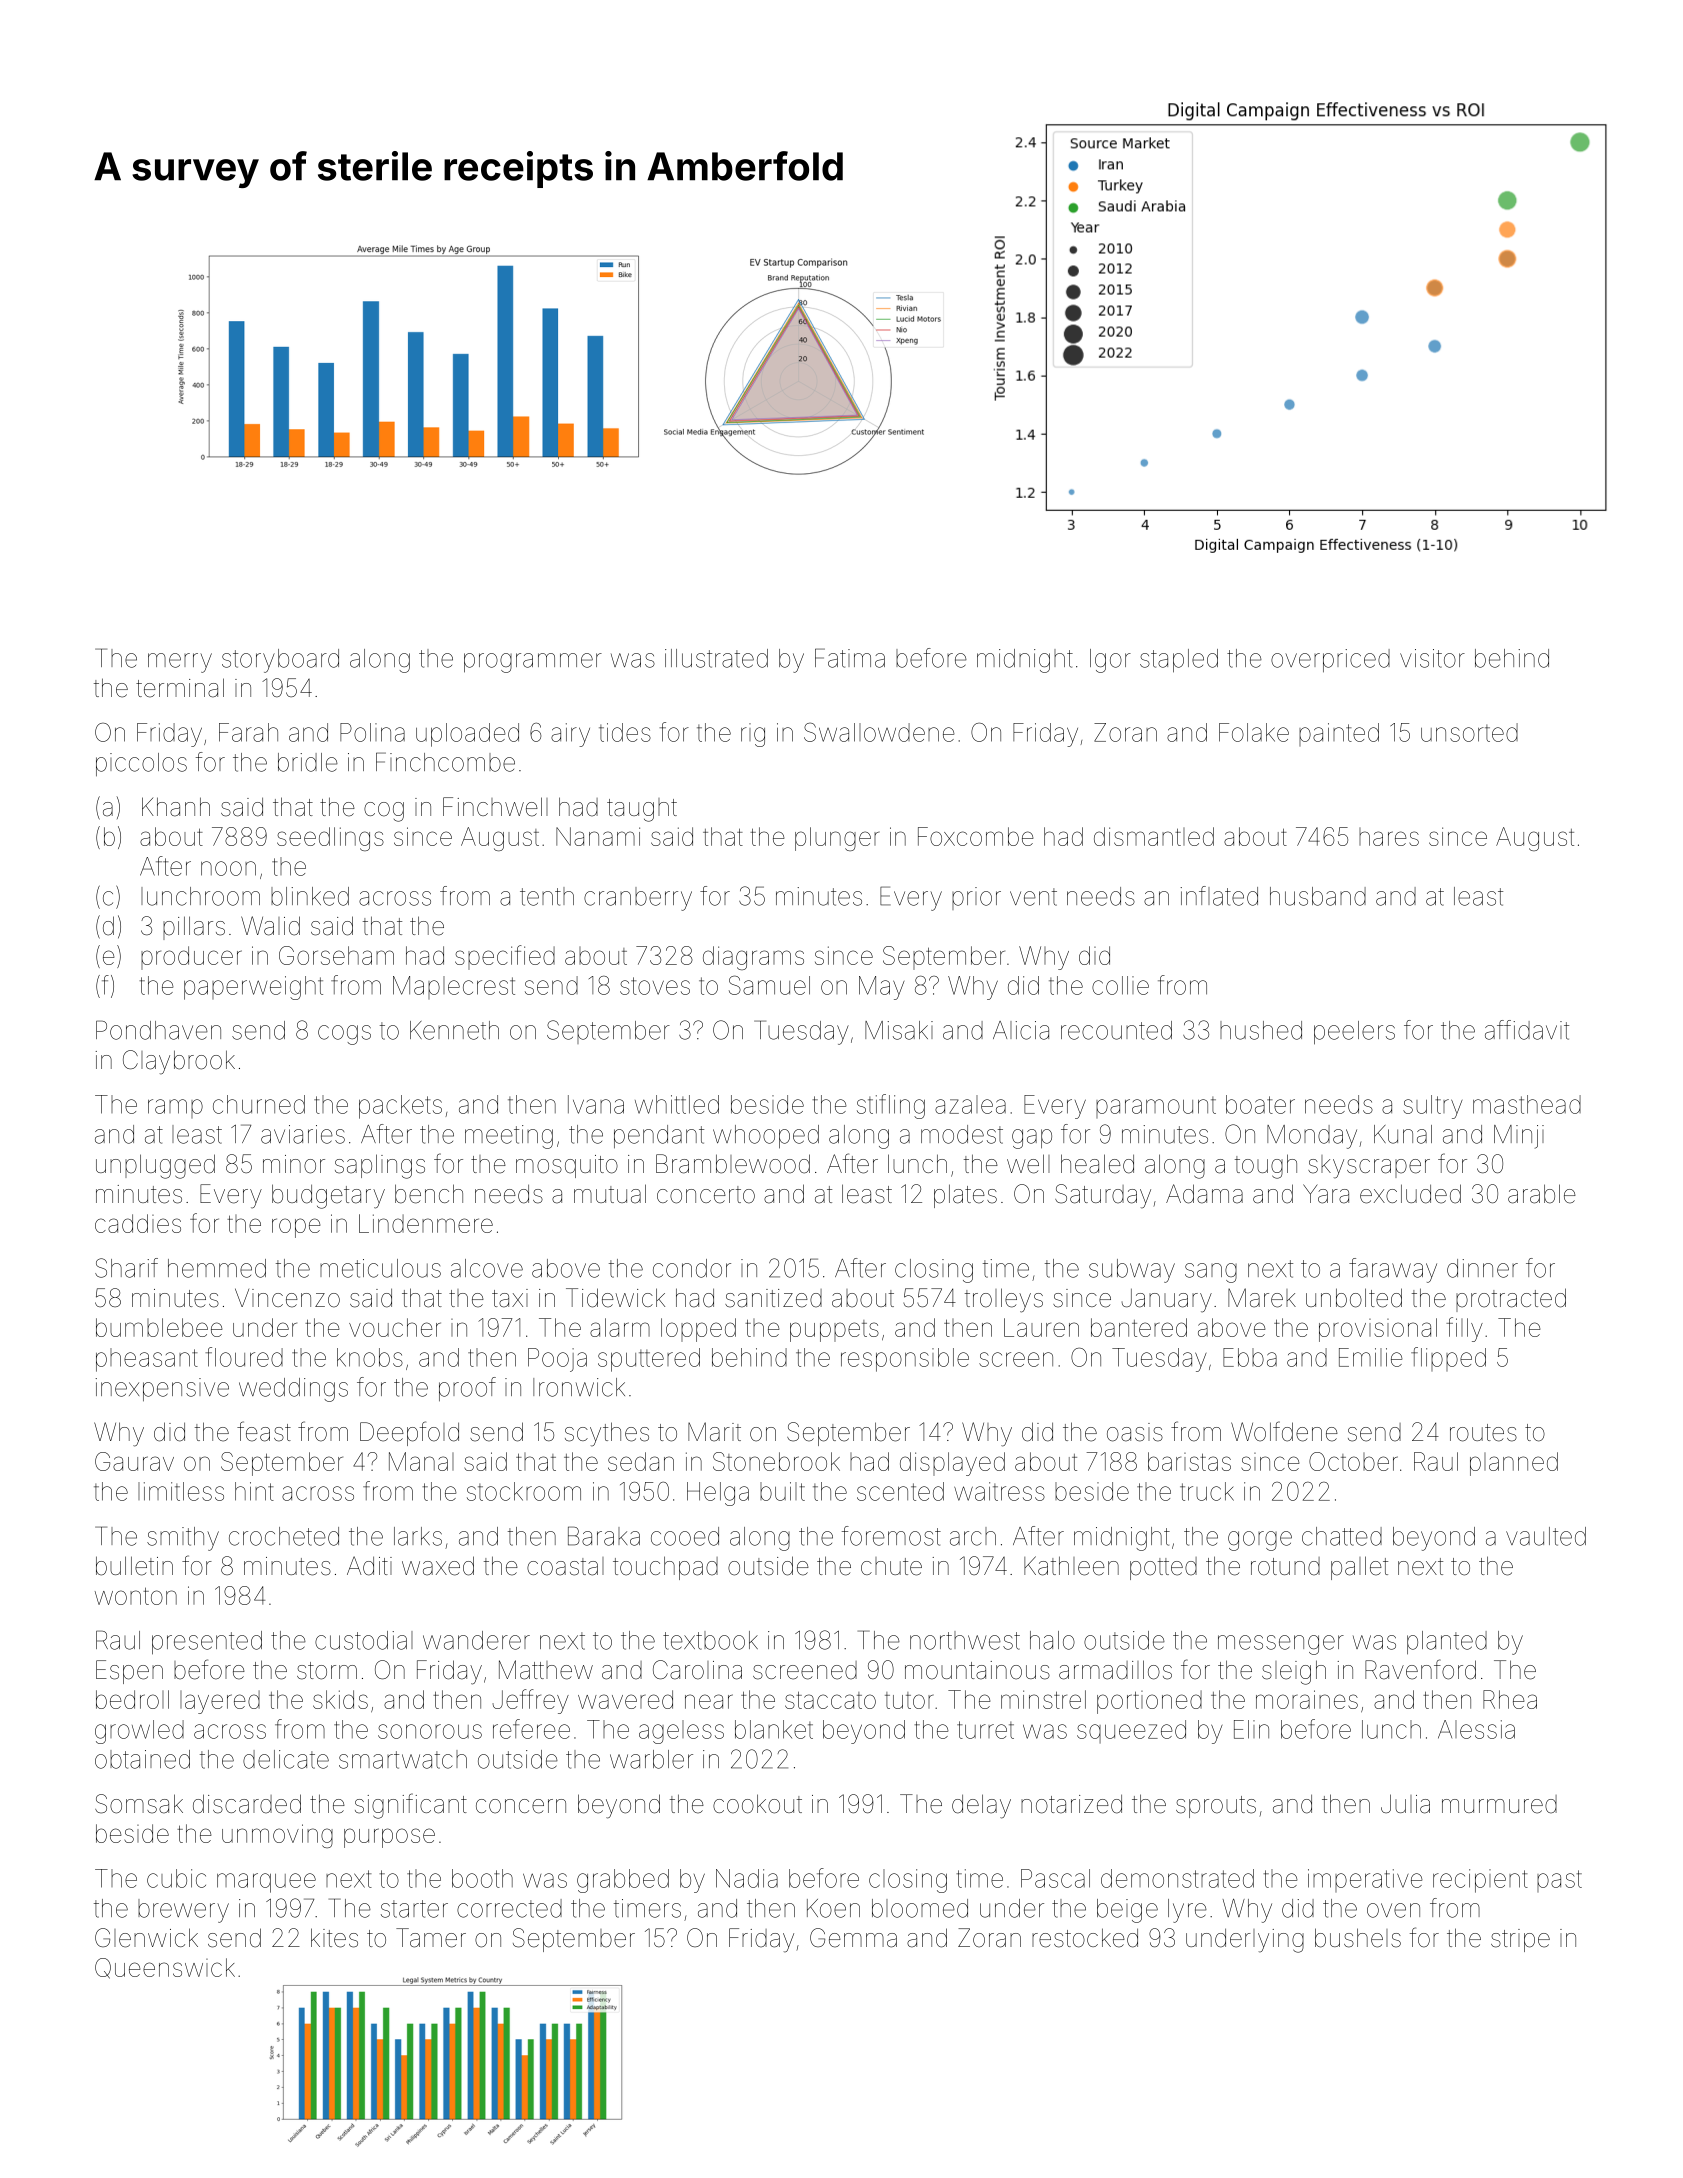  What do you see at coordinates (1330, 660) in the image?
I see `overpriced` at bounding box center [1330, 660].
